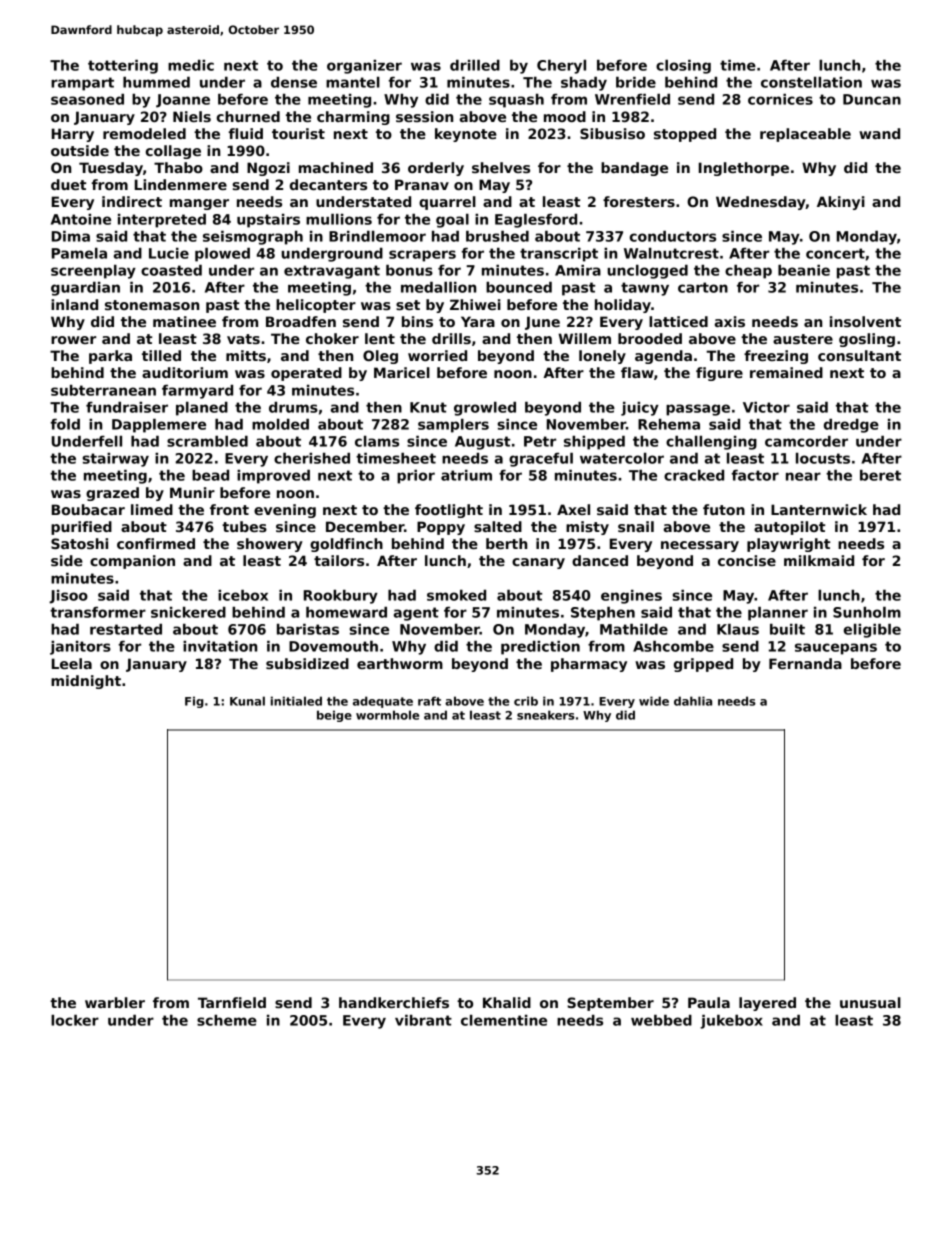 Image resolution: width=952 pixels, height=1233 pixels. Describe the element at coordinates (678, 321) in the document. I see `latticed` at that location.
